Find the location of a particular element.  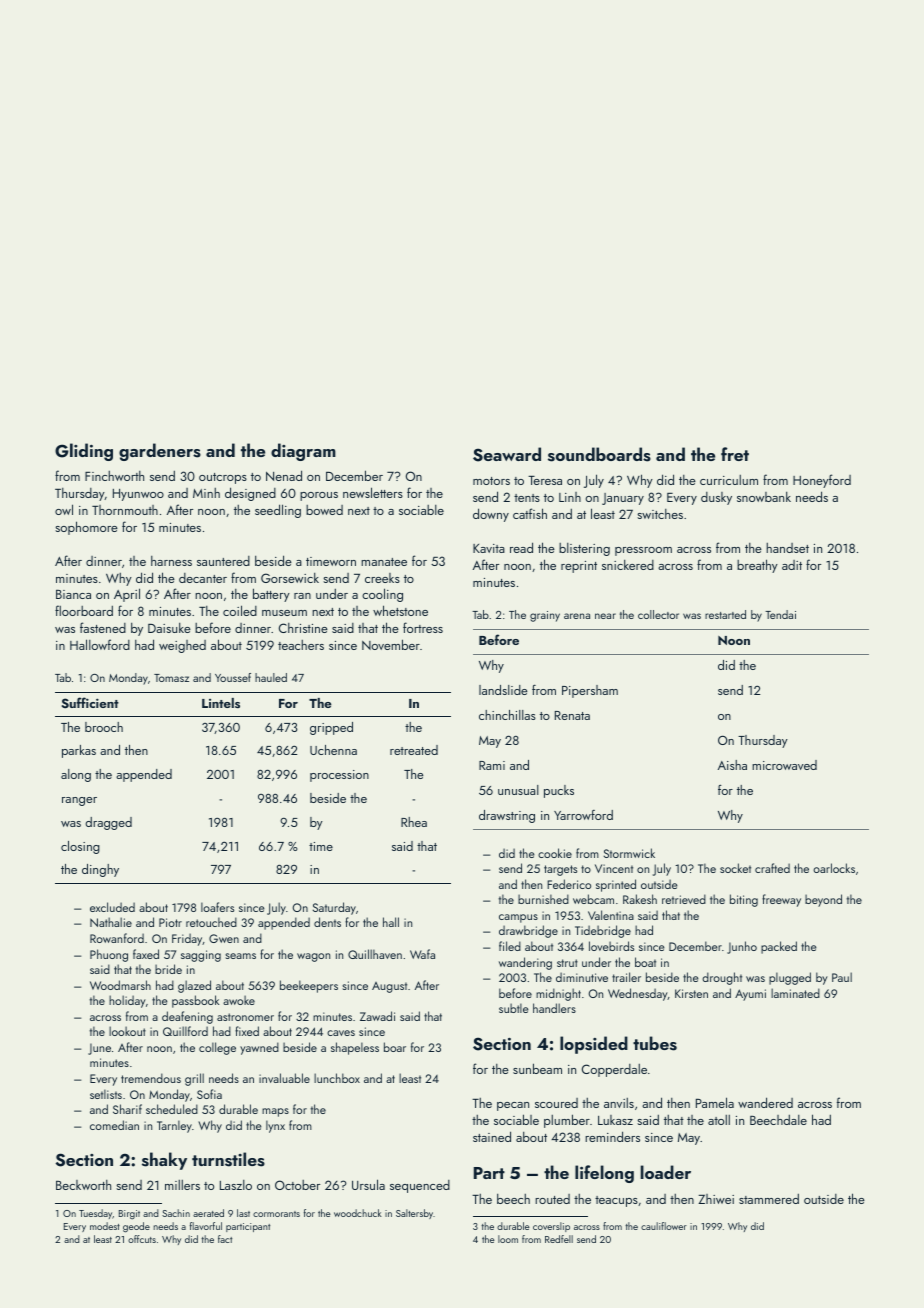

Saltersby is located at coordinates (414, 1214).
